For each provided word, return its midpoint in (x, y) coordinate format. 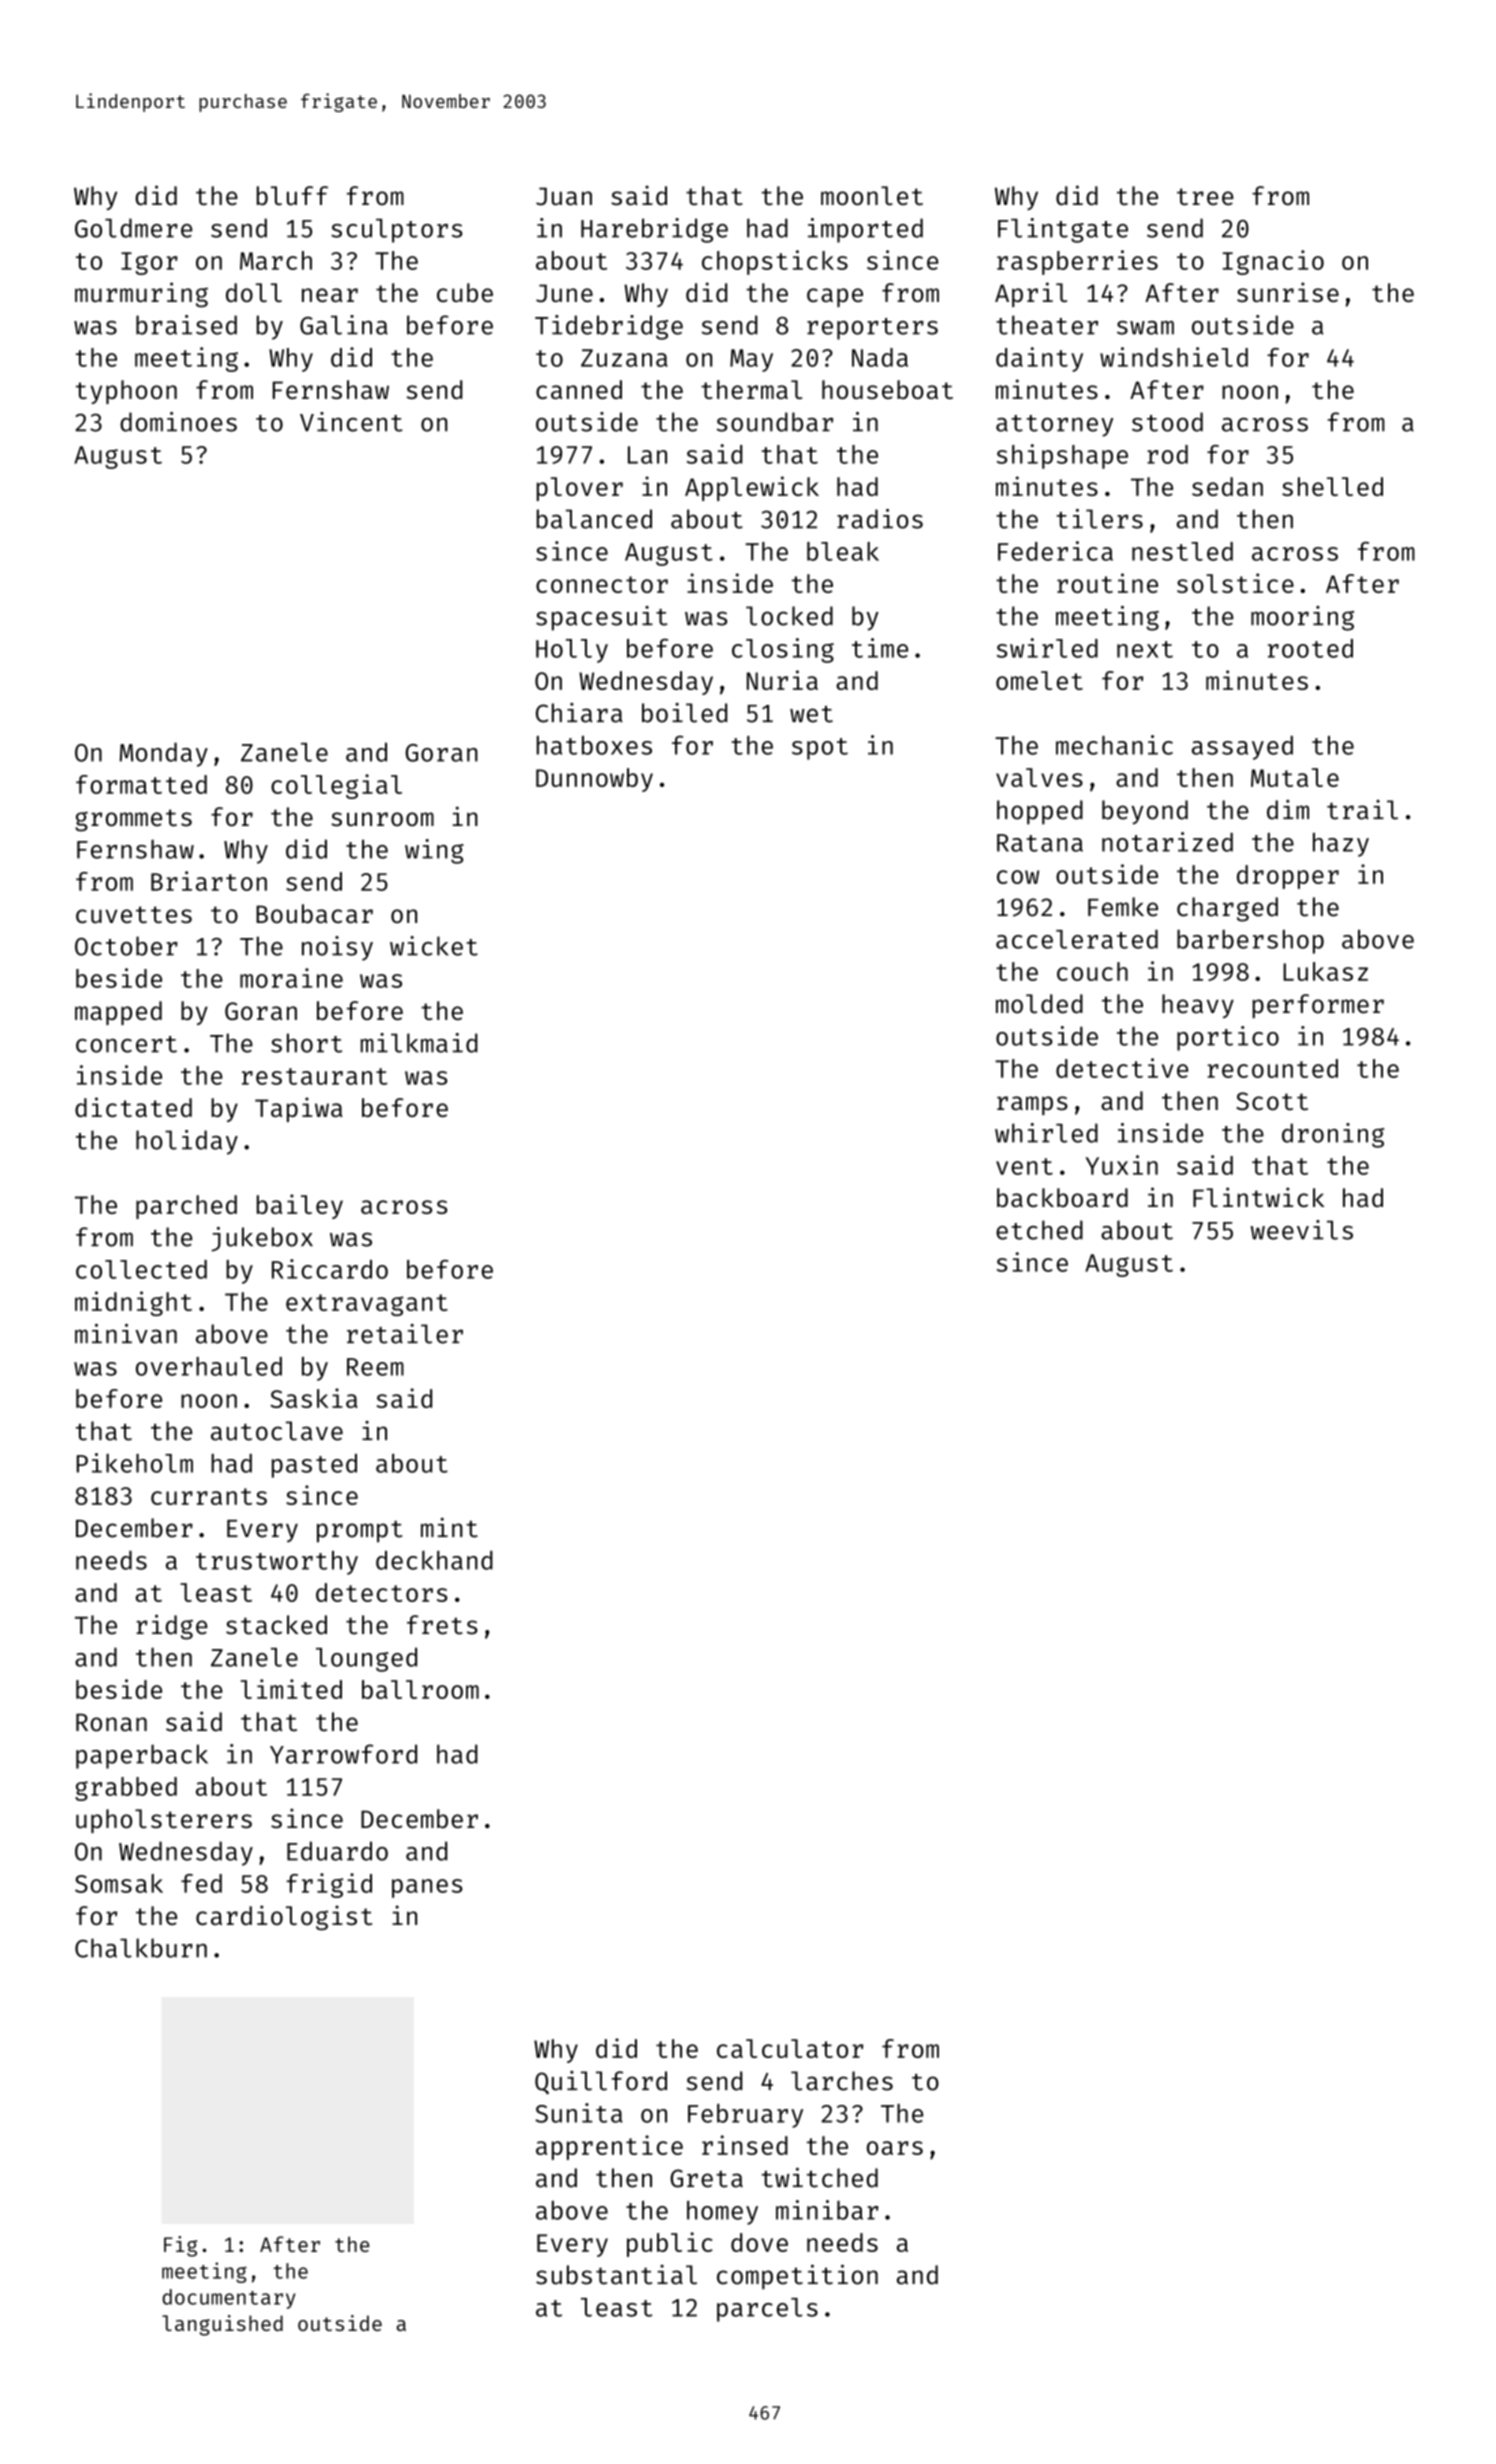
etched (1039, 1230)
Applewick (752, 488)
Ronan (111, 1723)
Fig (180, 2246)
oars (895, 2148)
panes (427, 1888)
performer (1318, 1006)
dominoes (178, 422)
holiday (187, 1142)
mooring (1302, 618)
